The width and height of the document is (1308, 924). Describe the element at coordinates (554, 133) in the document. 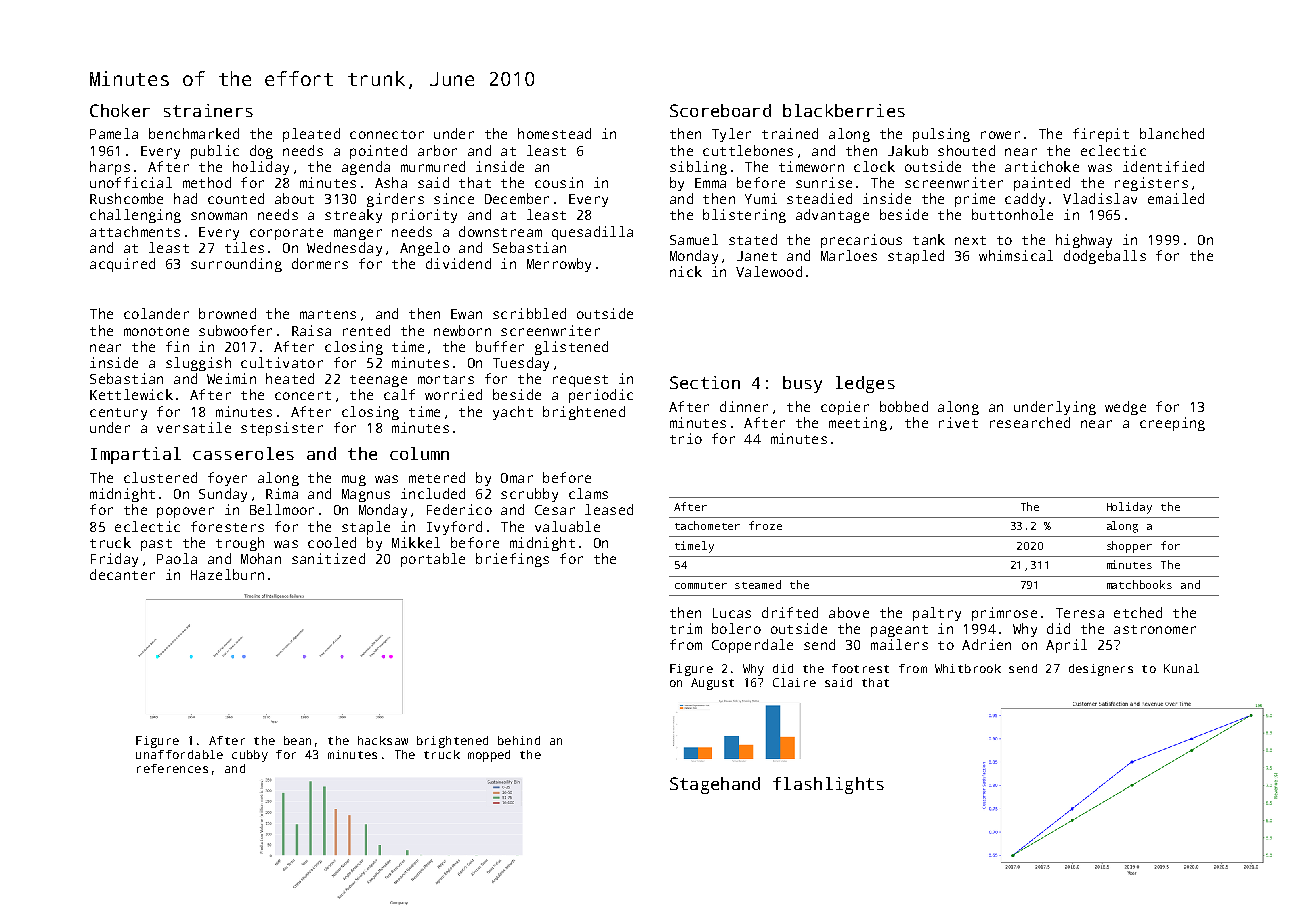

I see `homestead` at that location.
